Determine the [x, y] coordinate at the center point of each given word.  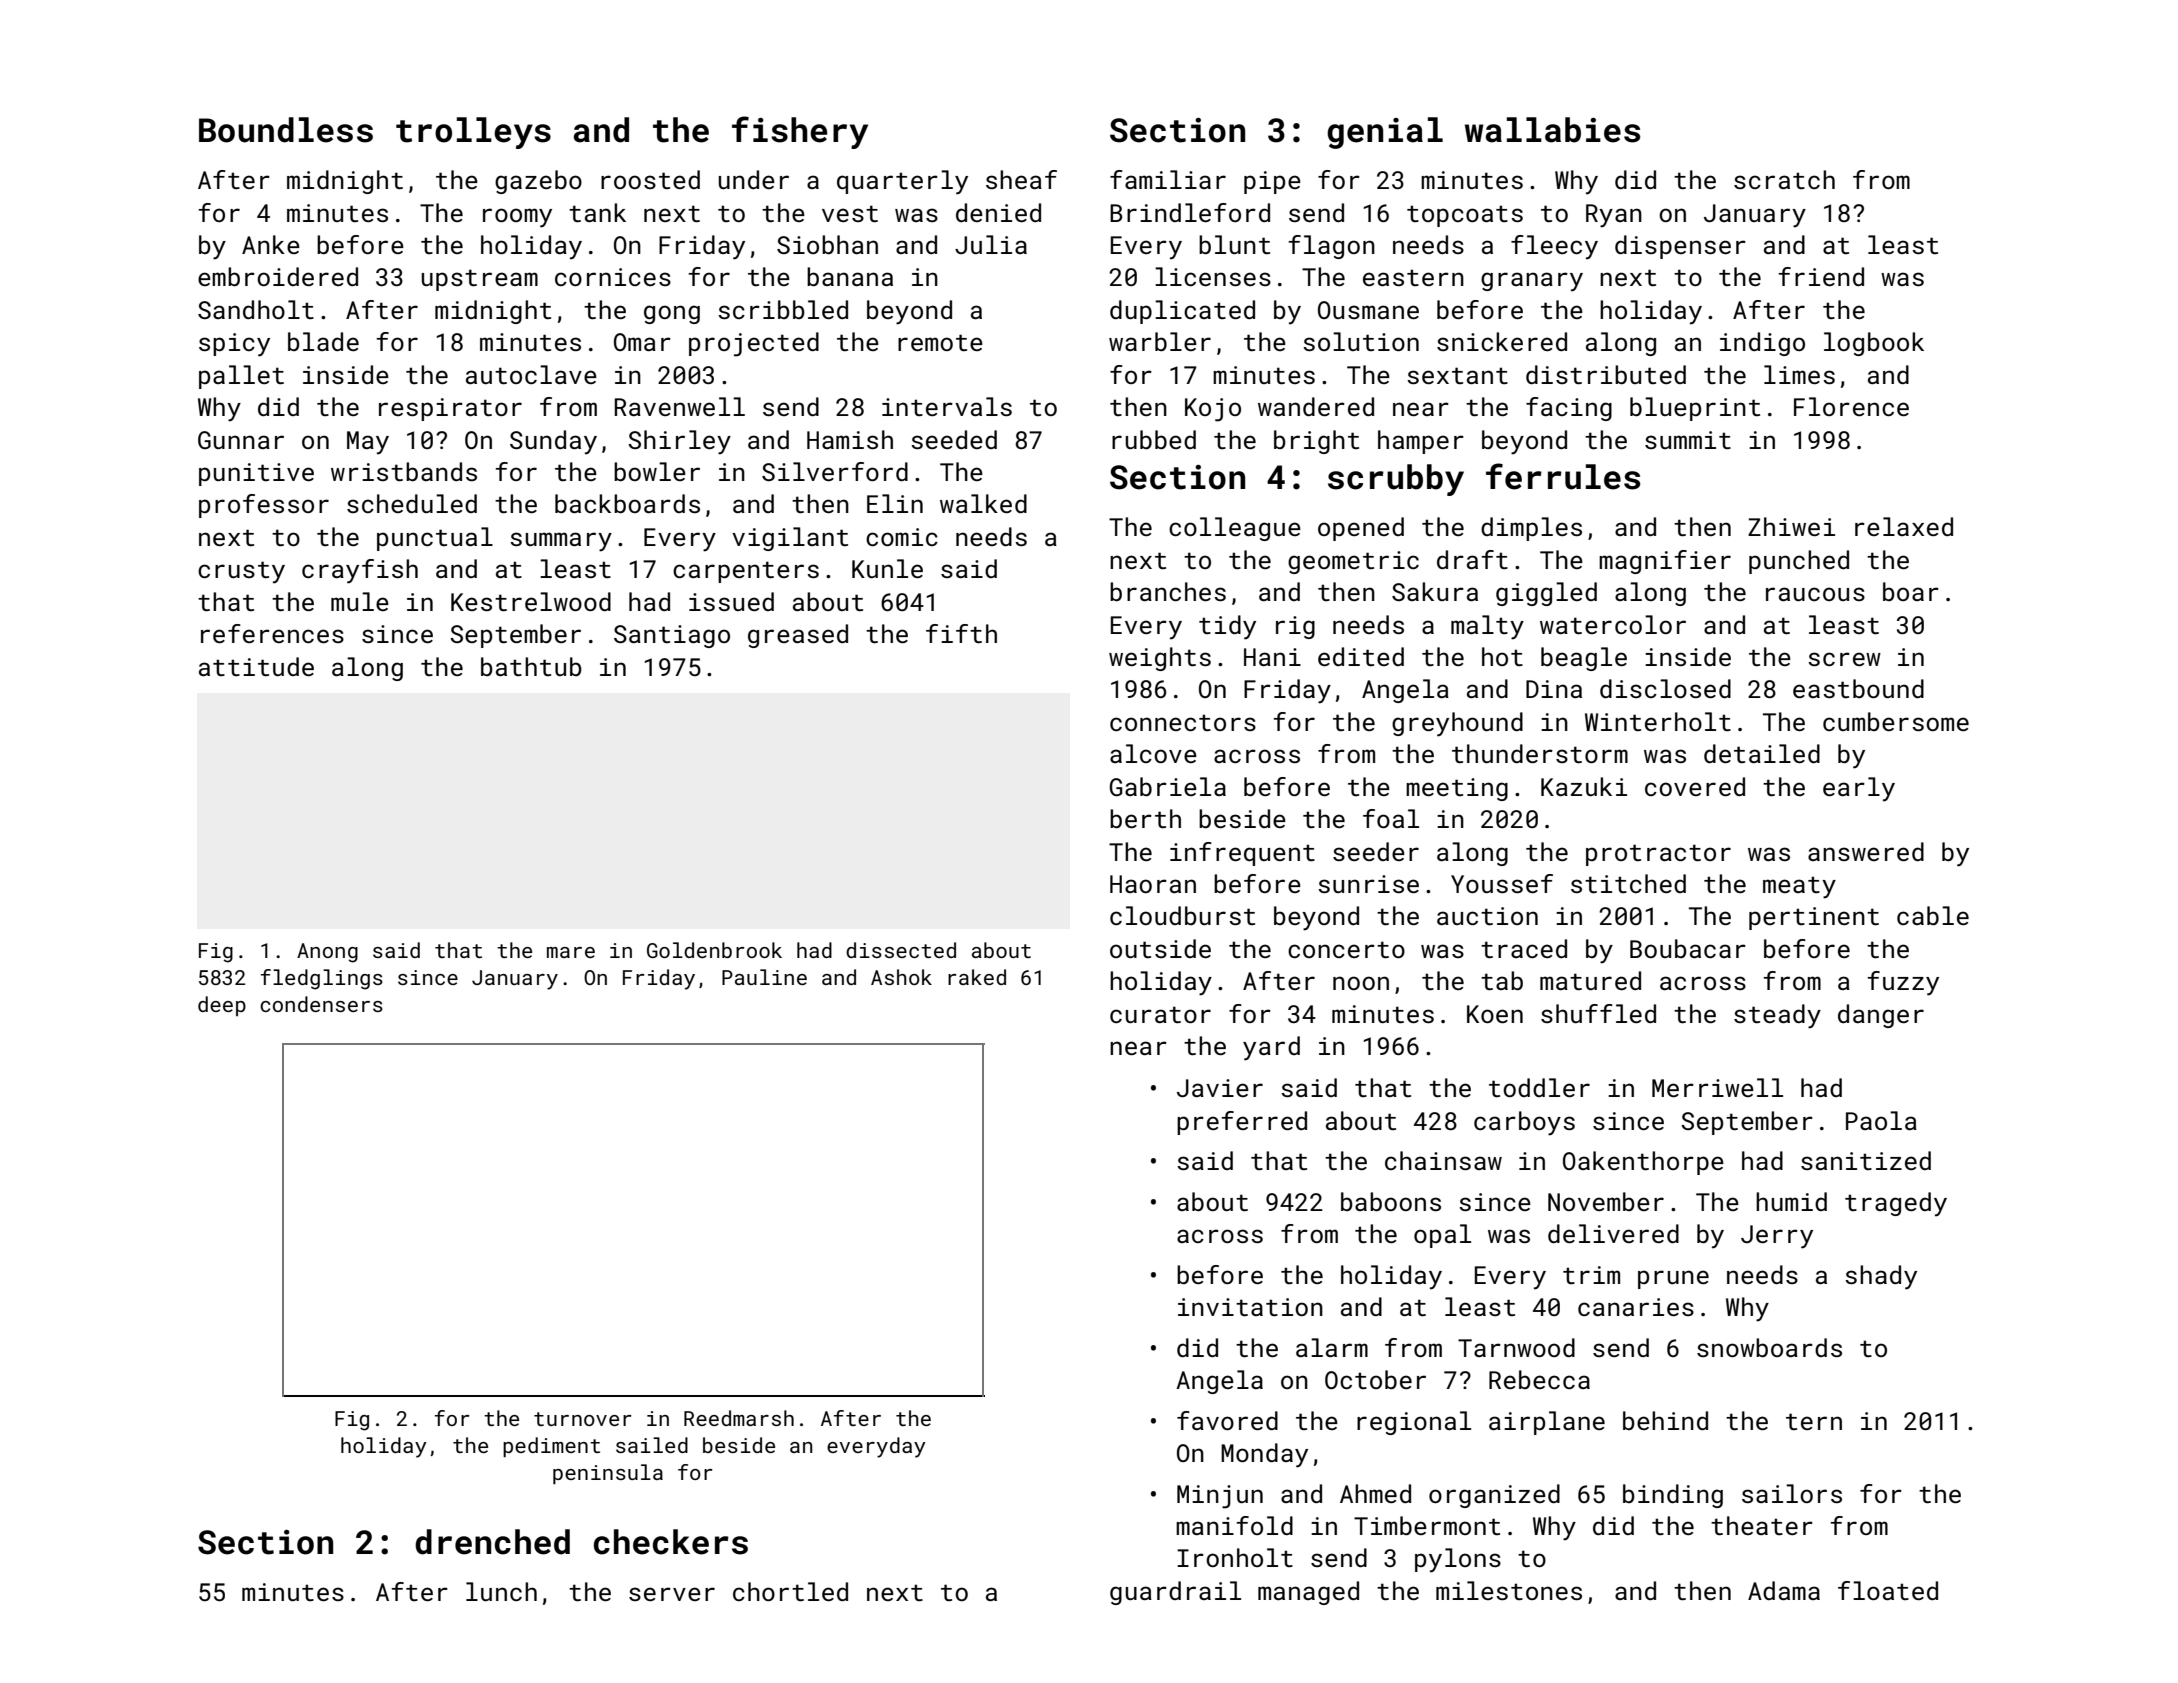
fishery [800, 132]
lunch [501, 1591]
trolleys [473, 133]
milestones [1509, 1590]
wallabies [1552, 130]
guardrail [1175, 1593]
